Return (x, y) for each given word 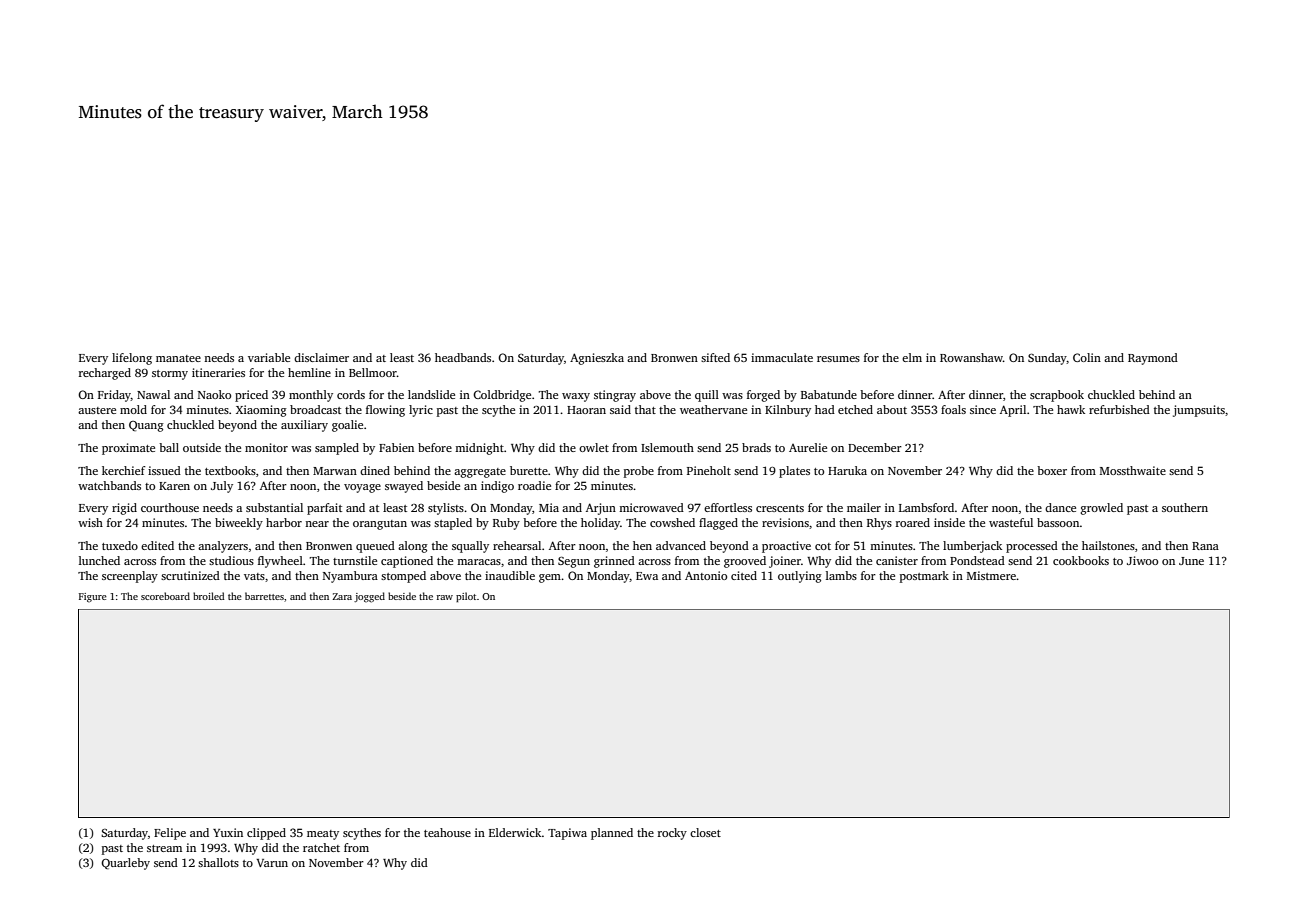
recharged (105, 374)
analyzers (223, 547)
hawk (1071, 409)
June (1191, 561)
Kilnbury (788, 411)
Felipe (170, 834)
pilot (466, 597)
